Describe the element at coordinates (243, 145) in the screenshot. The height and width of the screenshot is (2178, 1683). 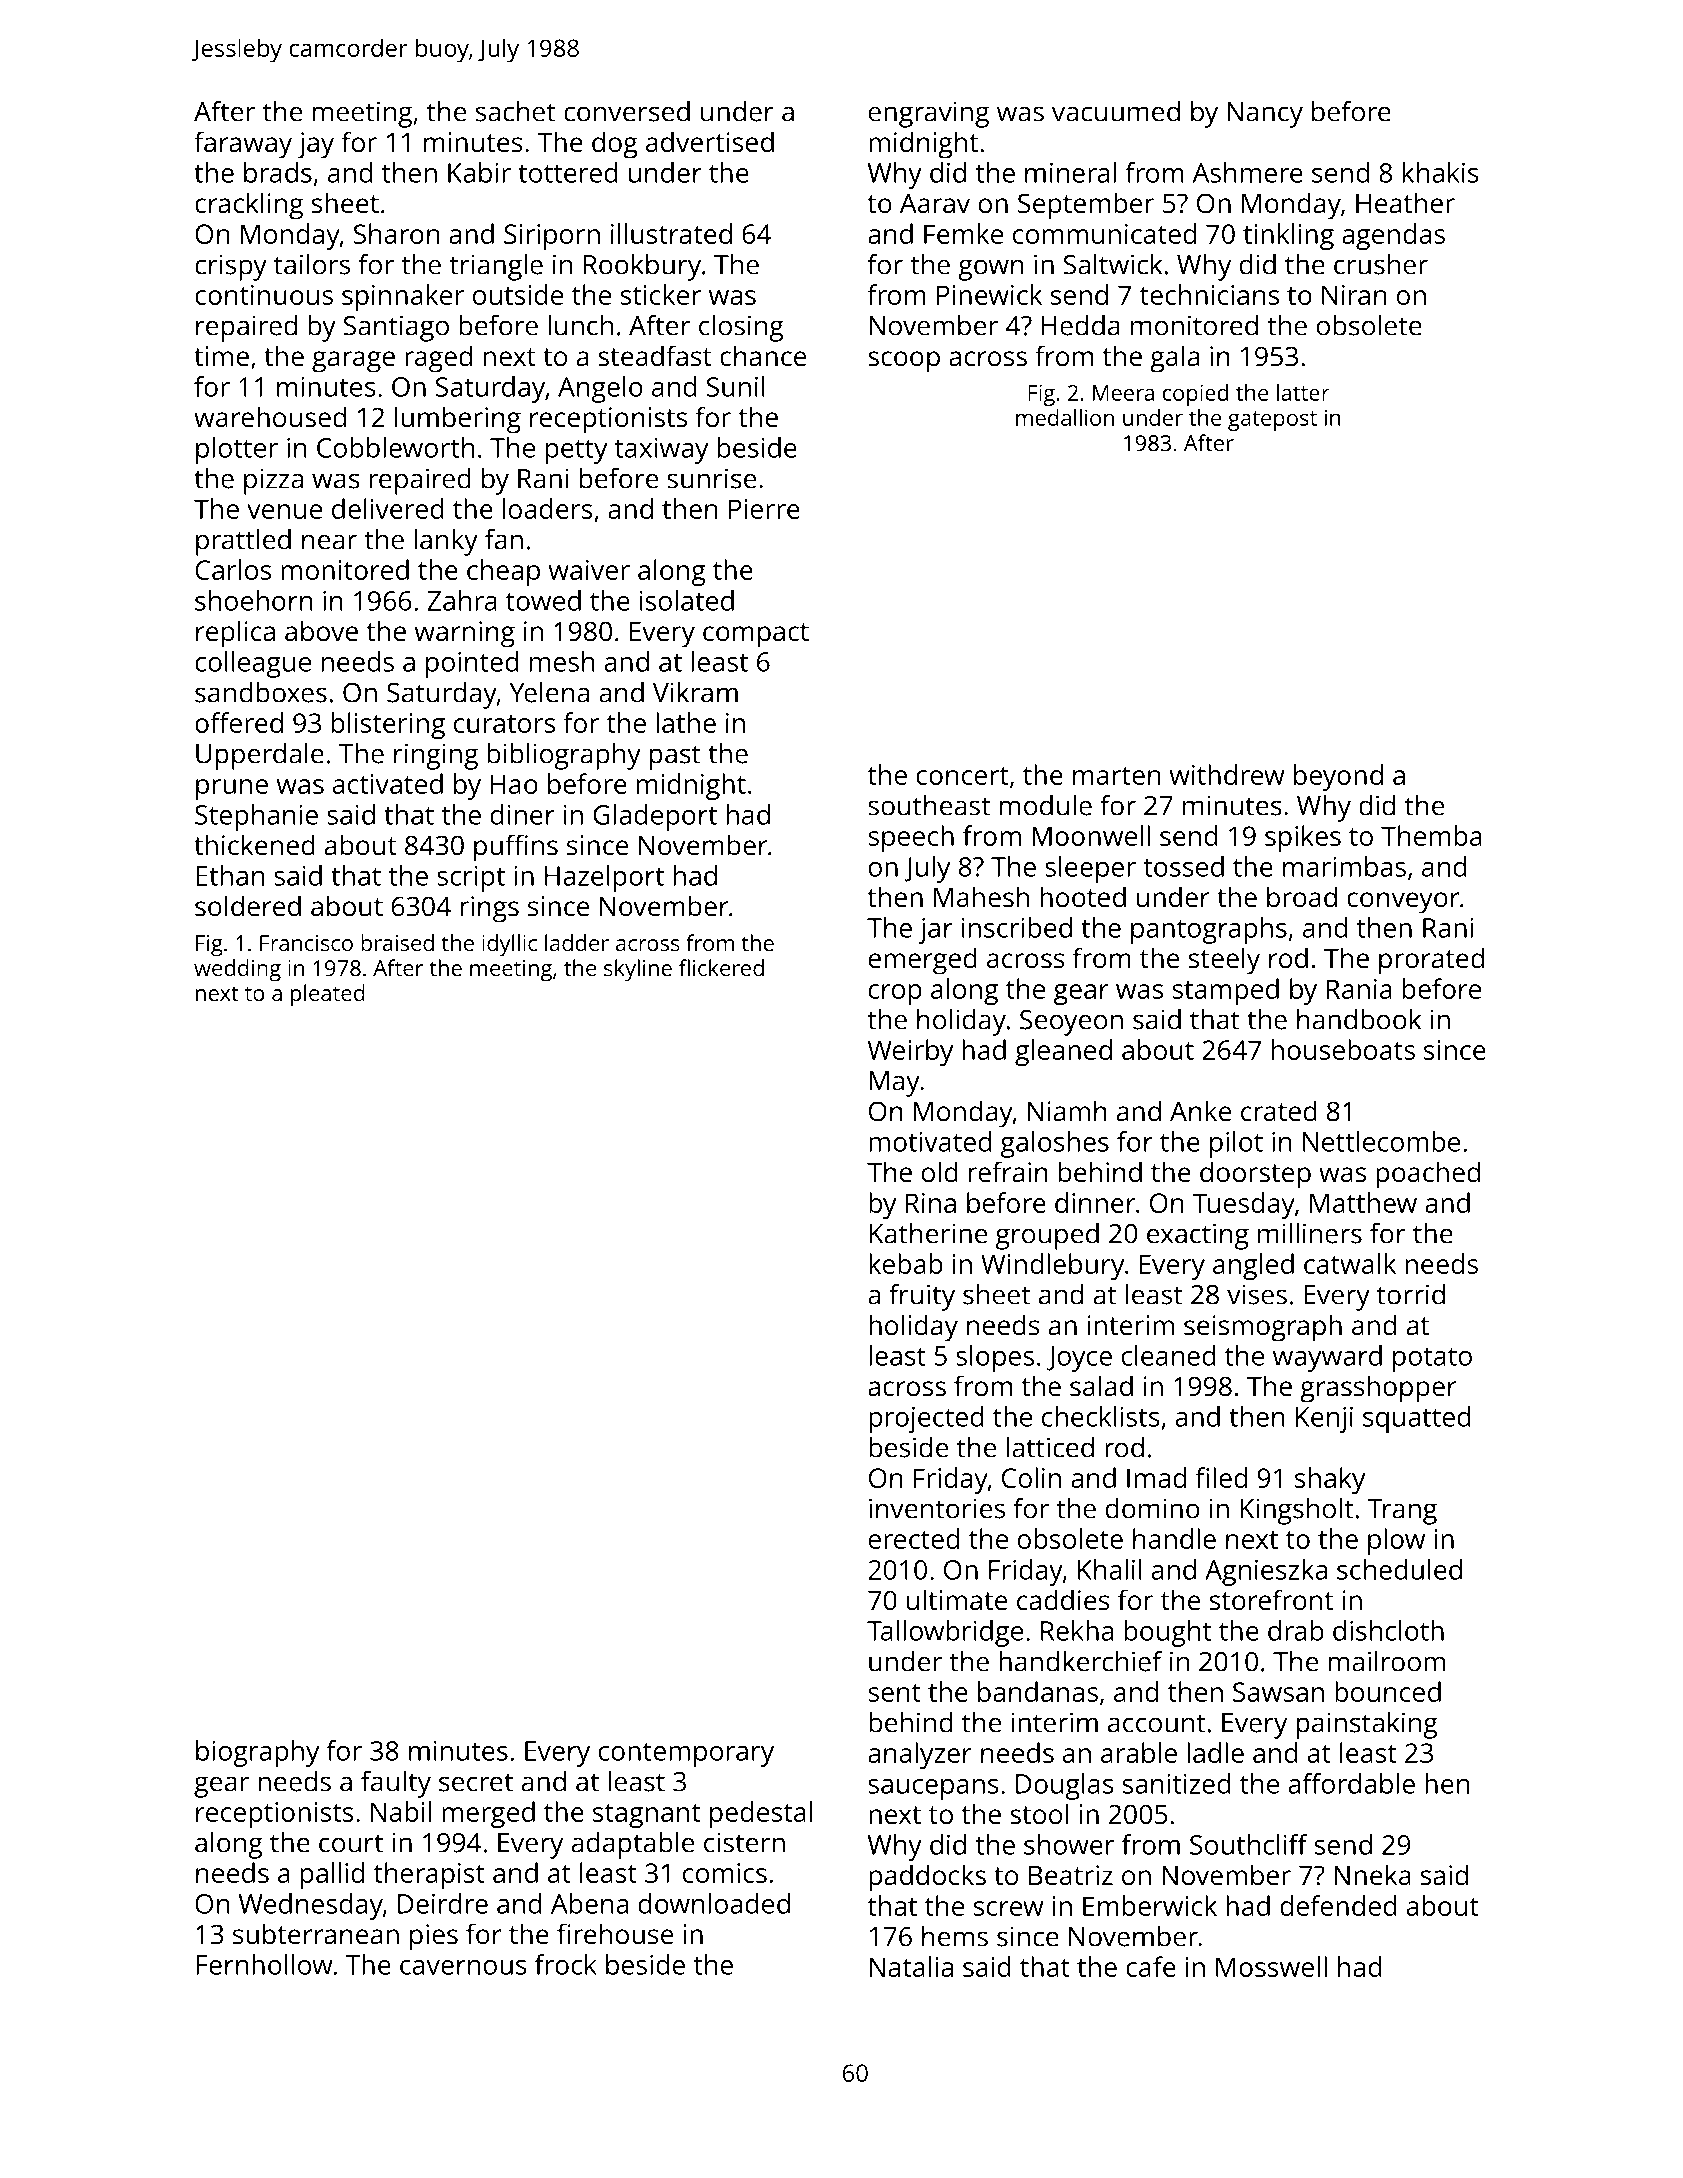
I see `faraway` at that location.
